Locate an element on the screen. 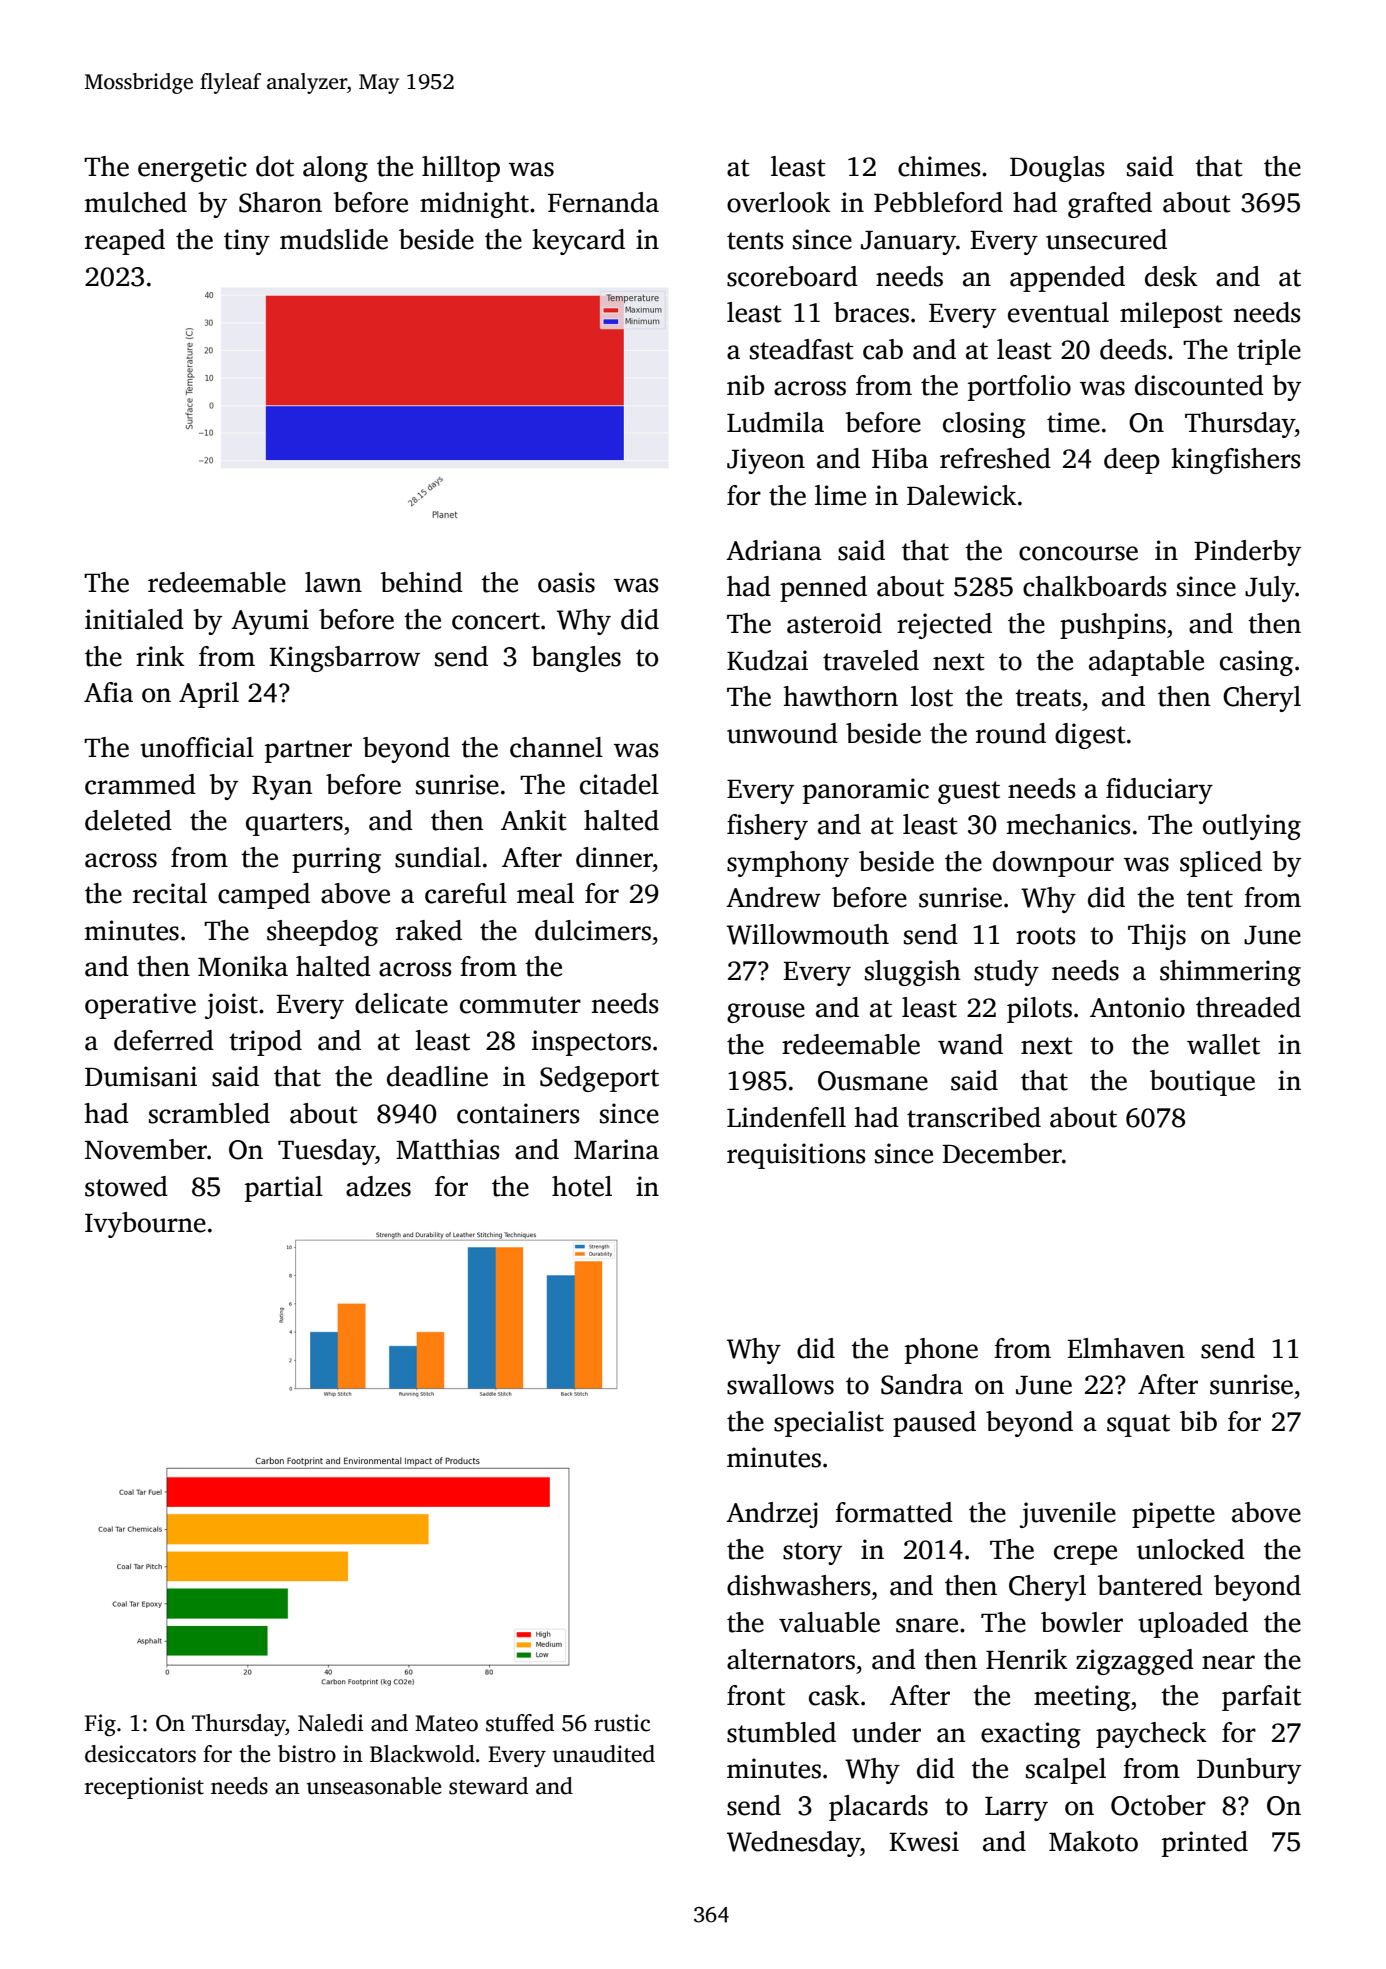 This screenshot has width=1386, height=1969. steward is located at coordinates (488, 1786).
